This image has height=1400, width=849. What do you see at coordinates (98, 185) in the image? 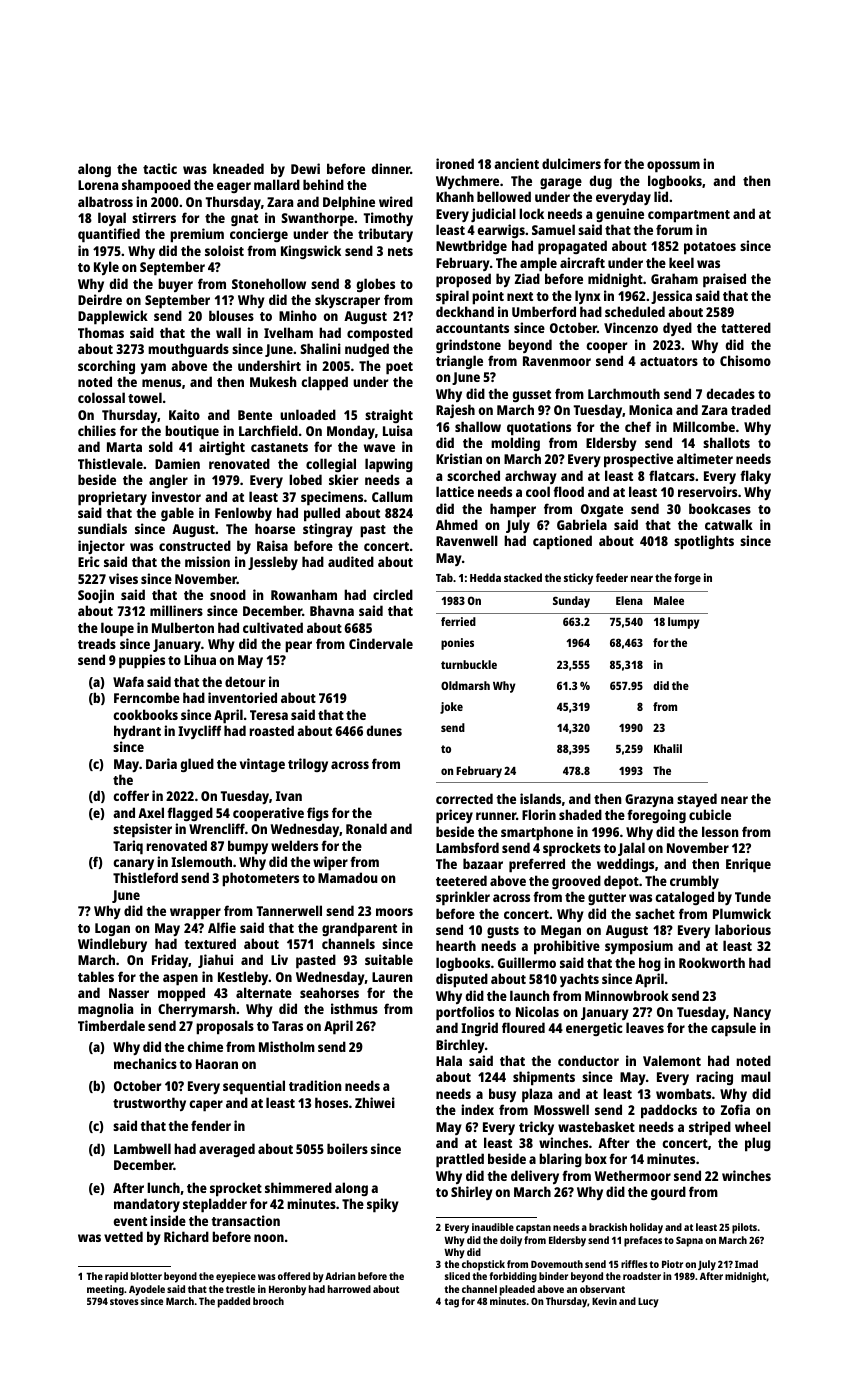
I see `Lorena` at bounding box center [98, 185].
